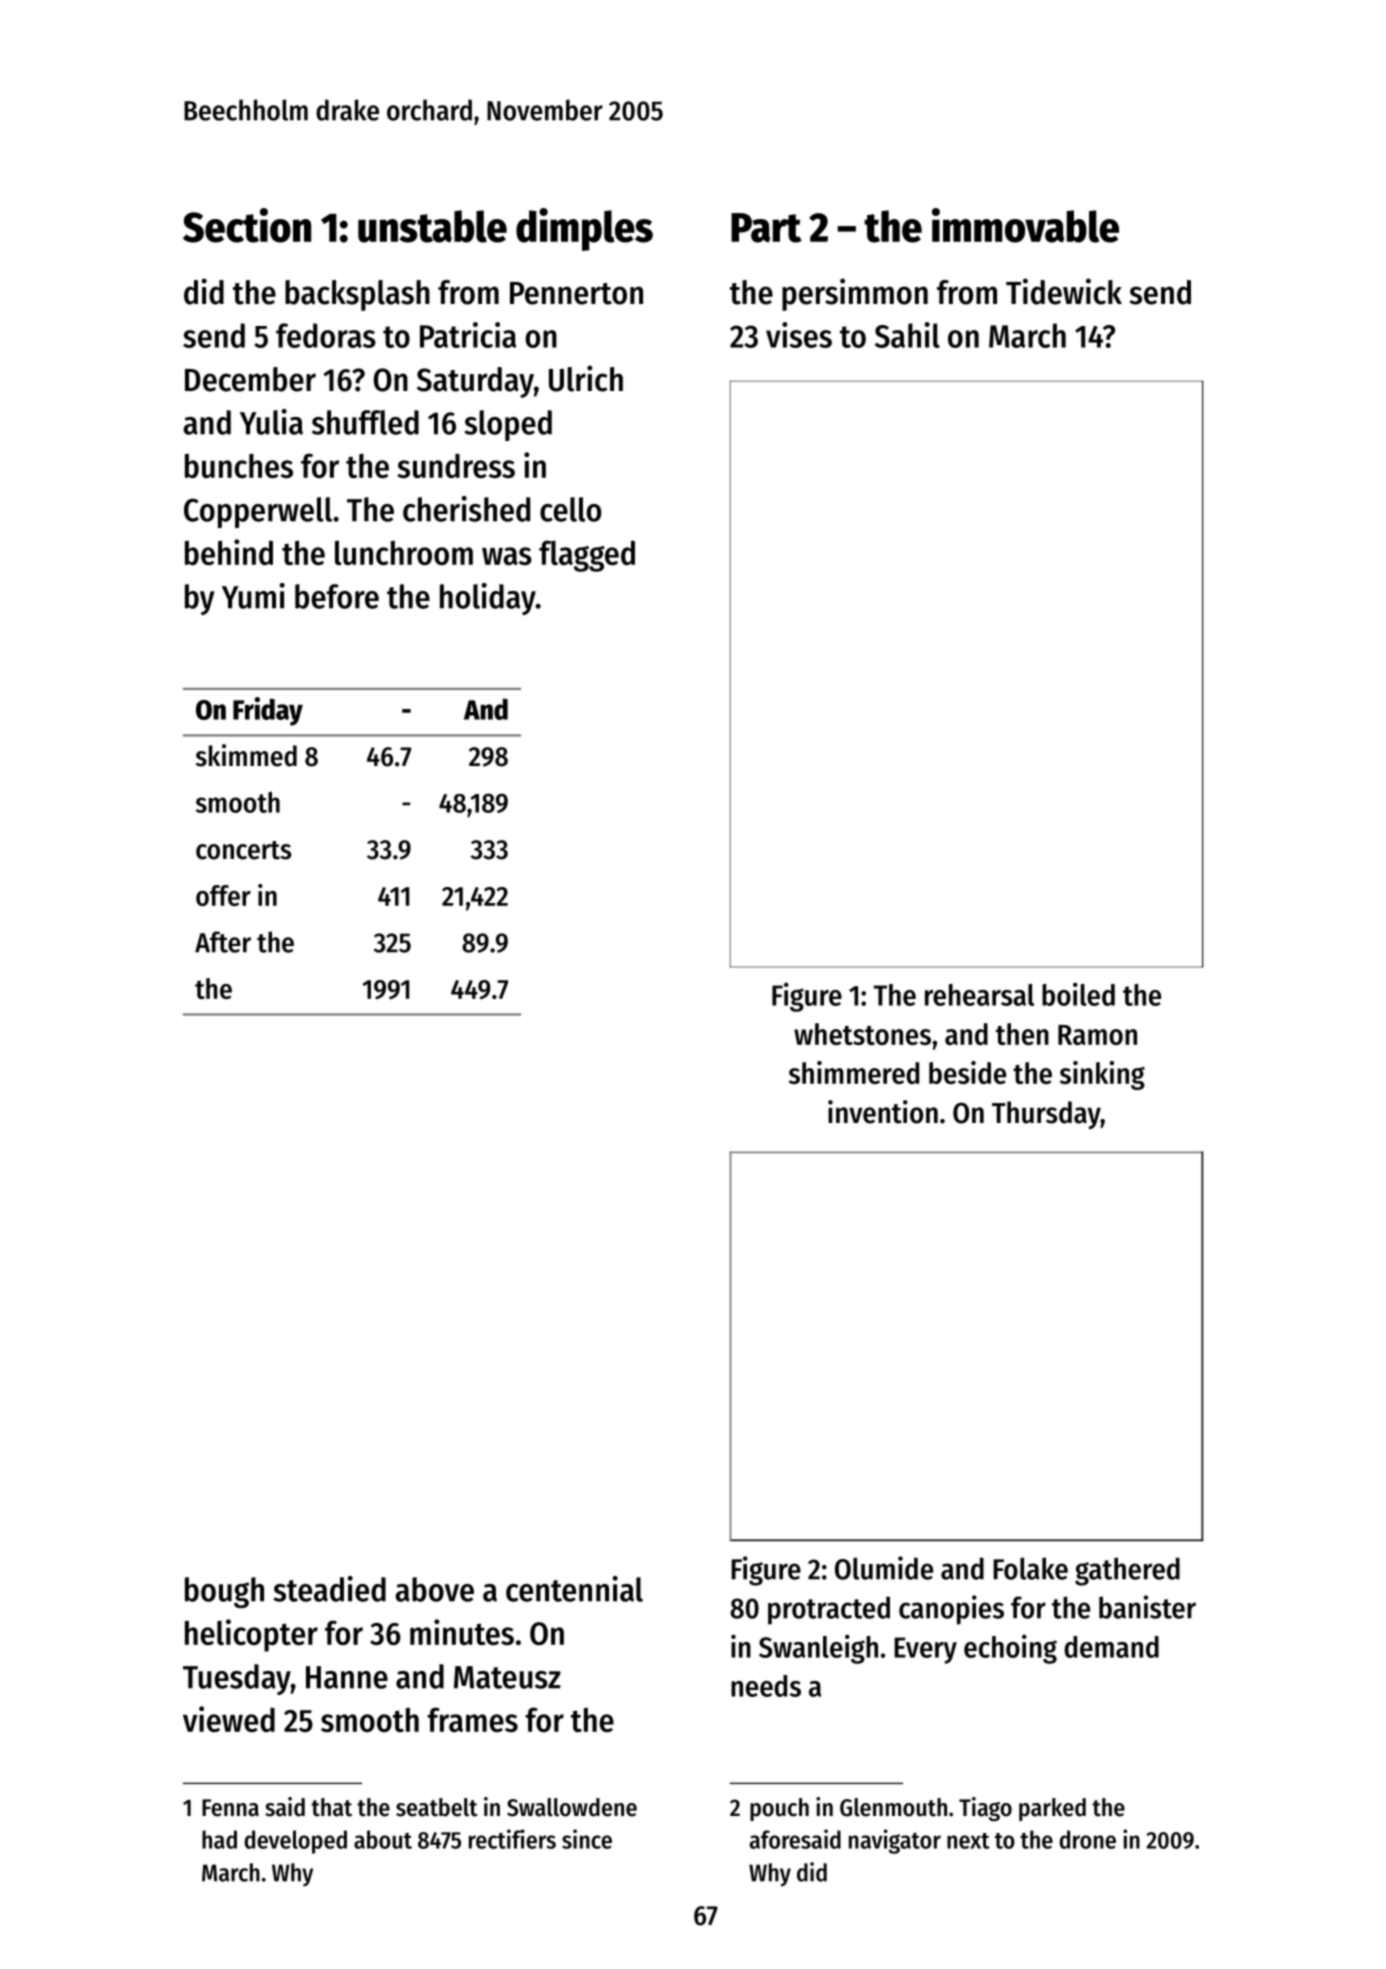  What do you see at coordinates (229, 1719) in the screenshot?
I see `viewed` at bounding box center [229, 1719].
